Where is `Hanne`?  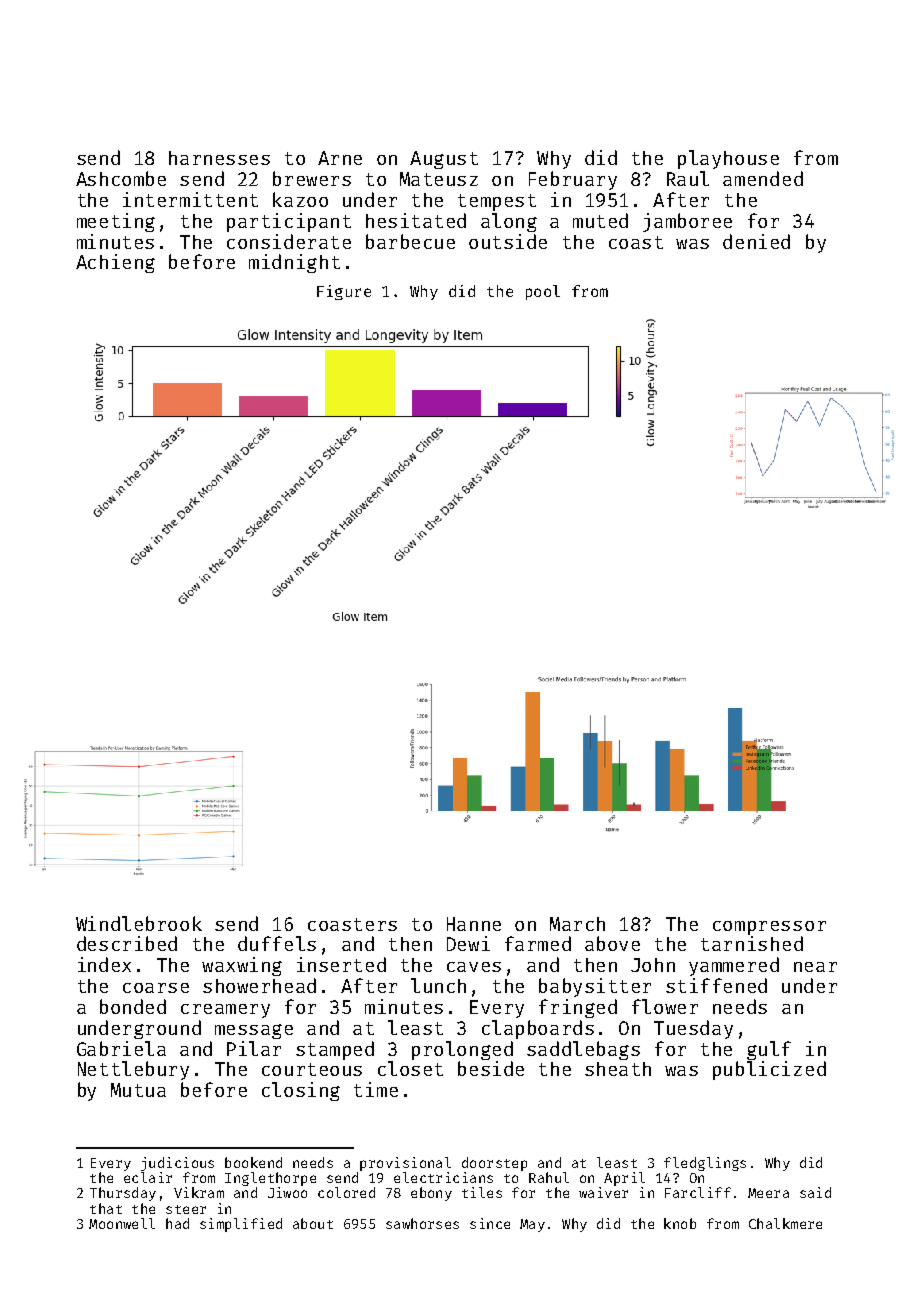
Hanne is located at coordinates (474, 924).
